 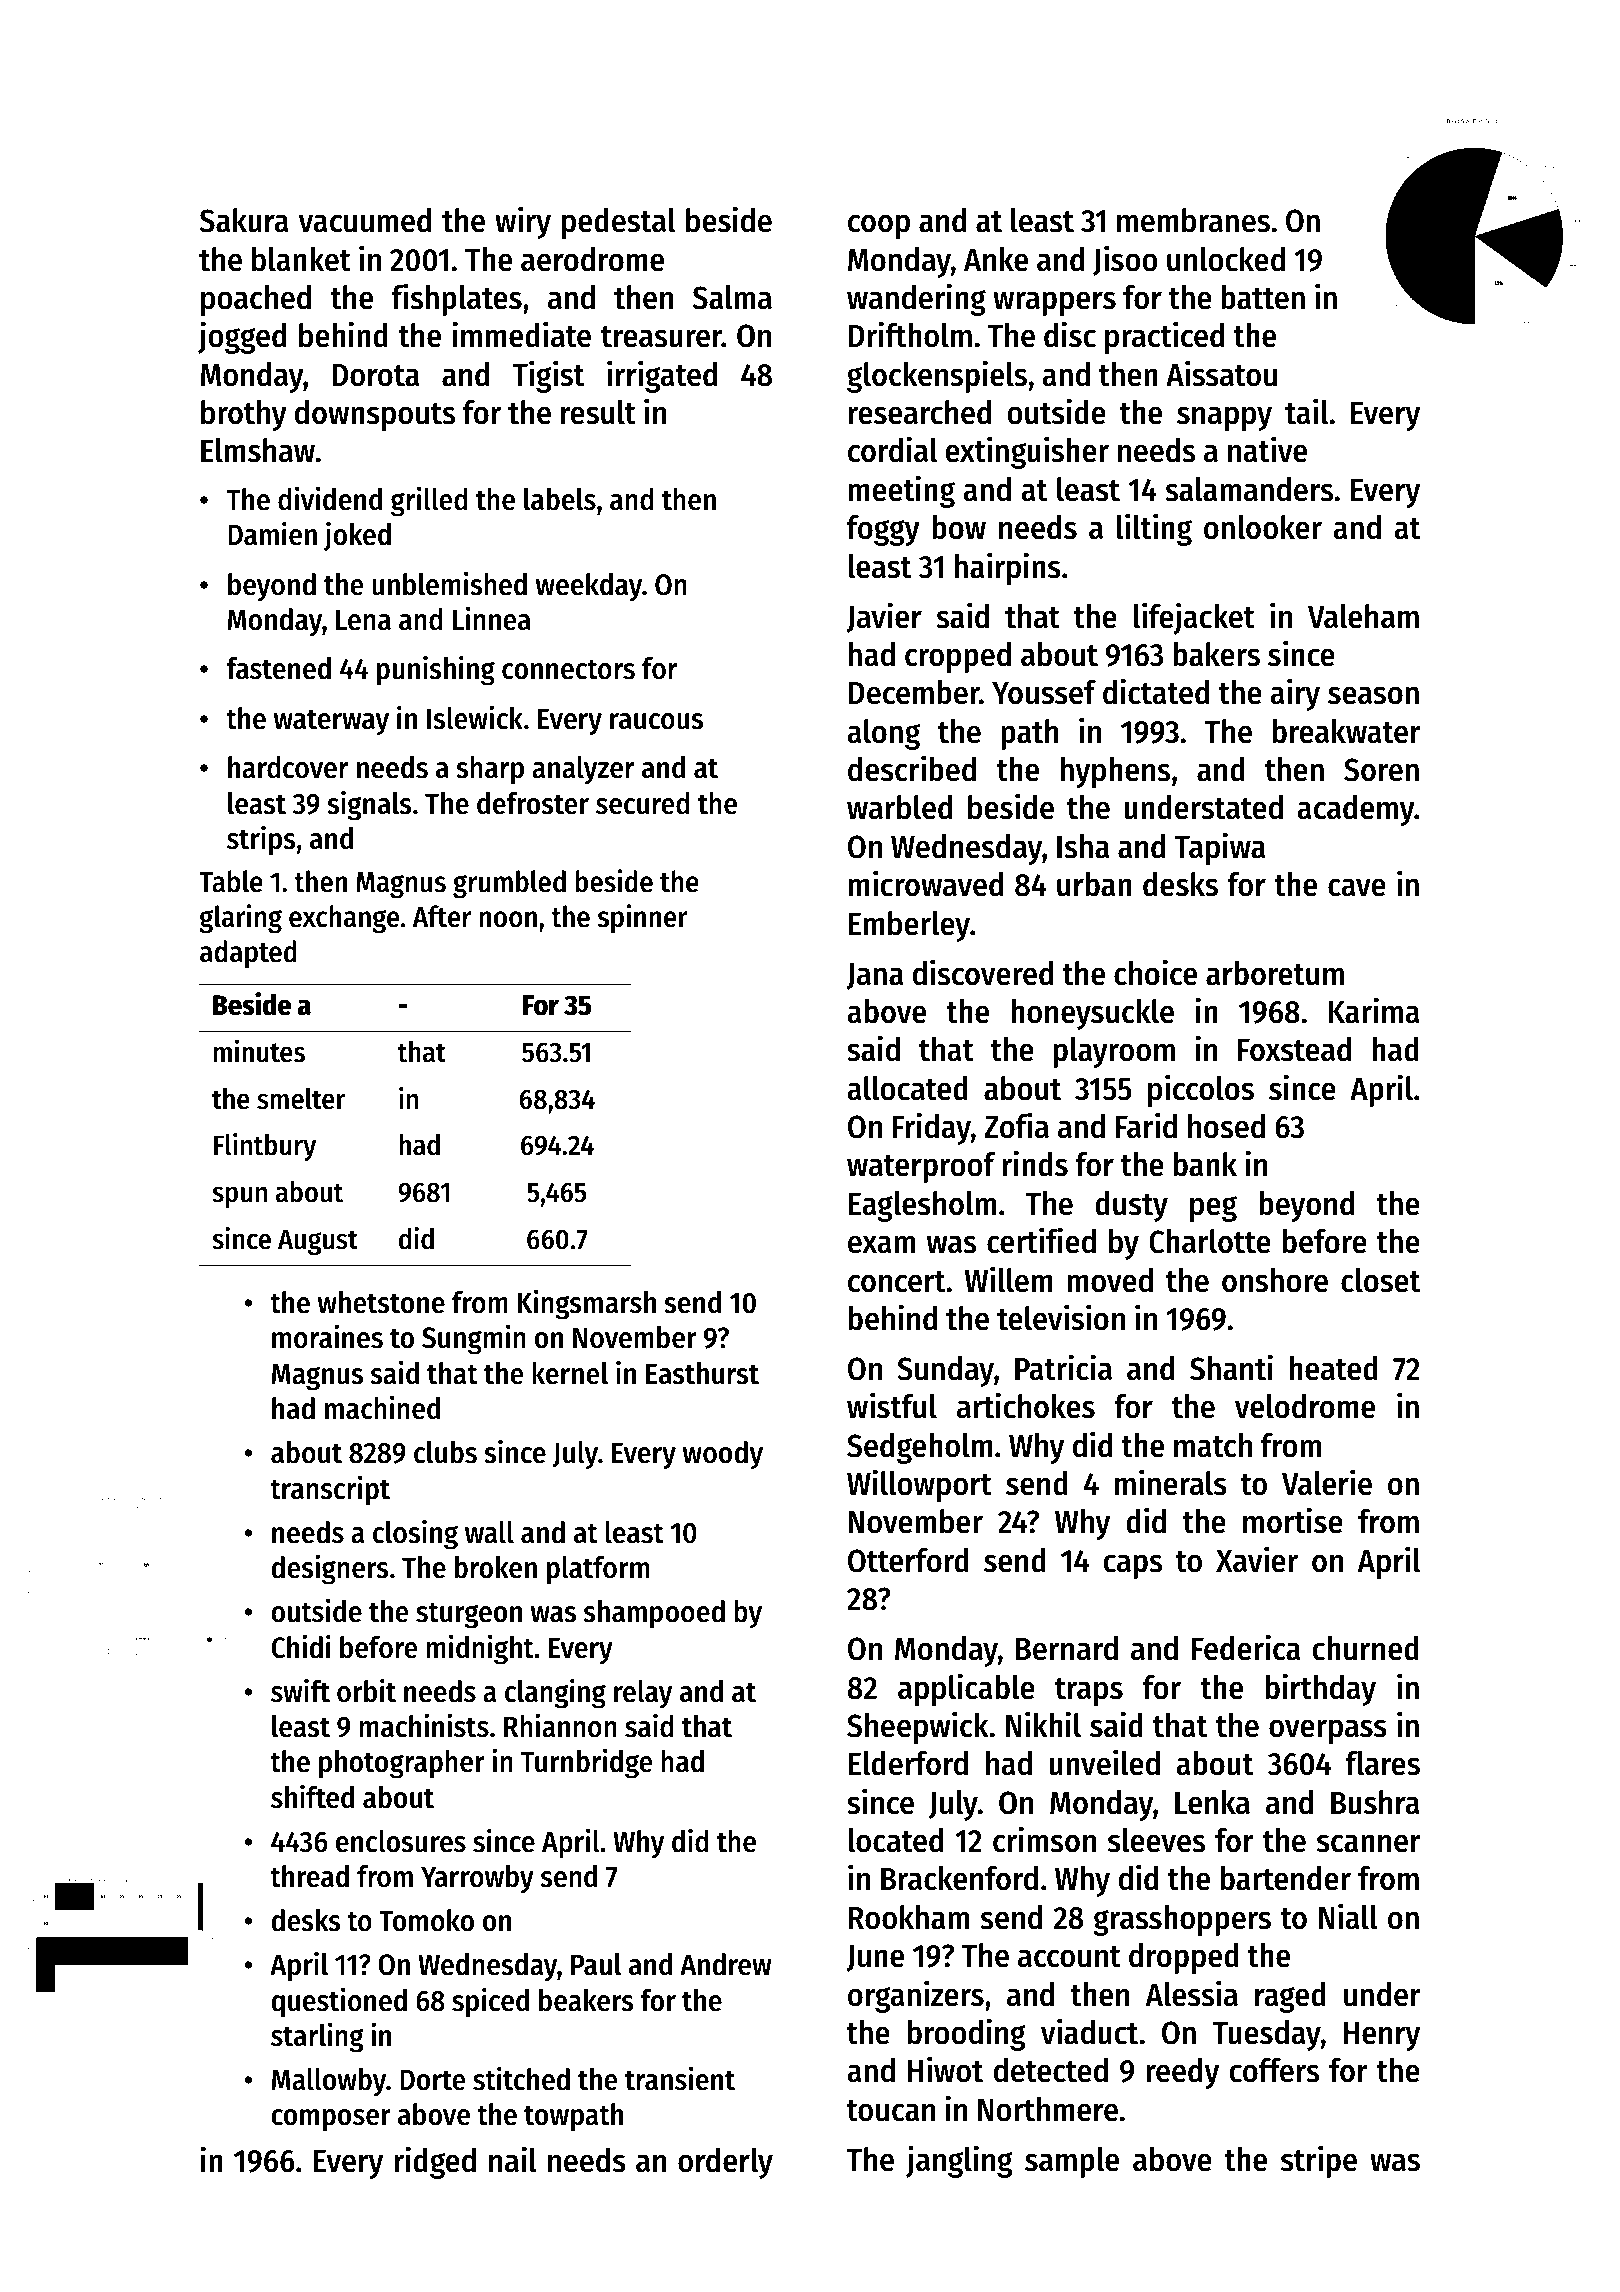 What do you see at coordinates (469, 1615) in the image?
I see `sturgeon` at bounding box center [469, 1615].
